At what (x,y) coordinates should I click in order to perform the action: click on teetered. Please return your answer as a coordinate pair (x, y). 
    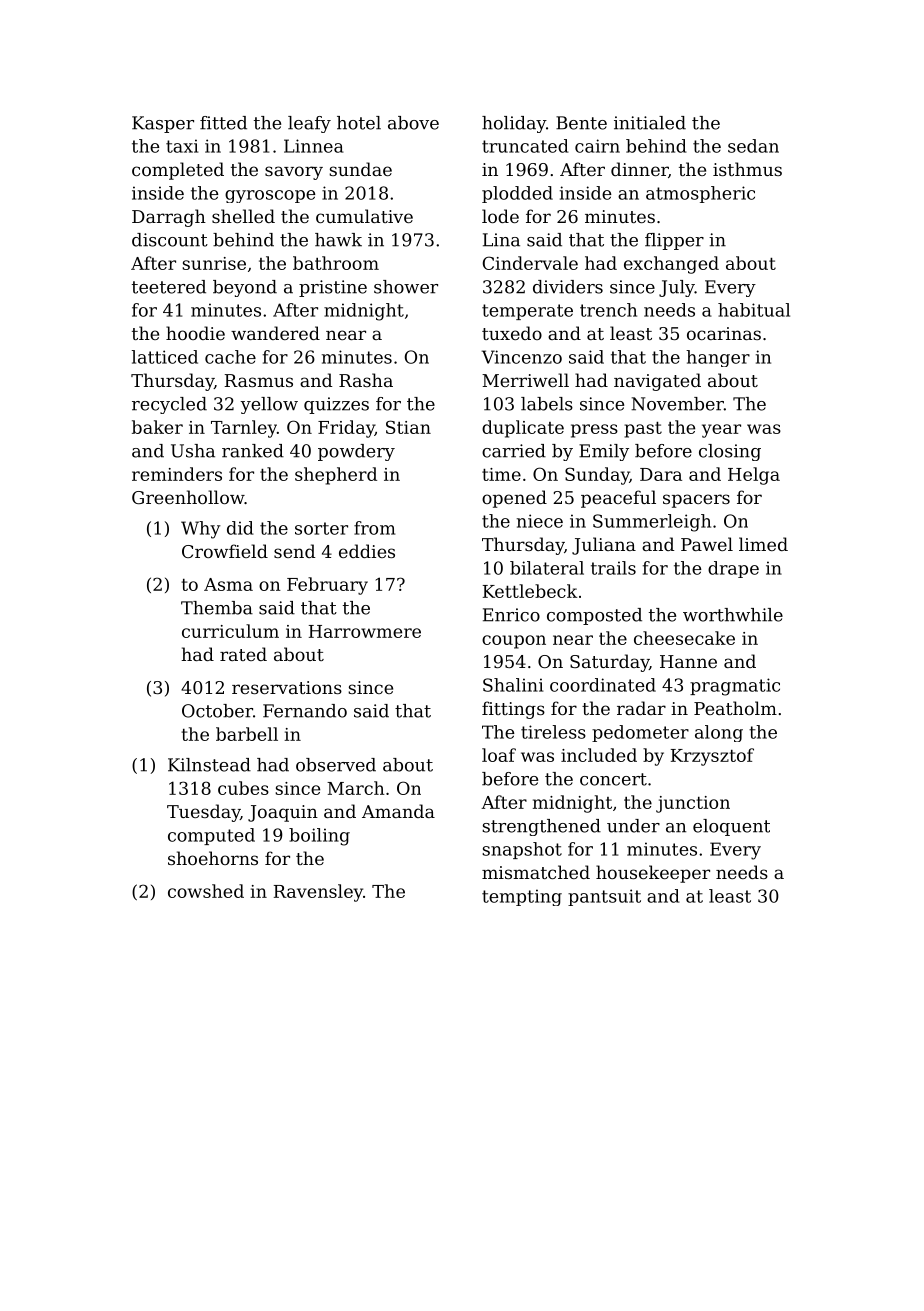
    Looking at the image, I should click on (169, 287).
